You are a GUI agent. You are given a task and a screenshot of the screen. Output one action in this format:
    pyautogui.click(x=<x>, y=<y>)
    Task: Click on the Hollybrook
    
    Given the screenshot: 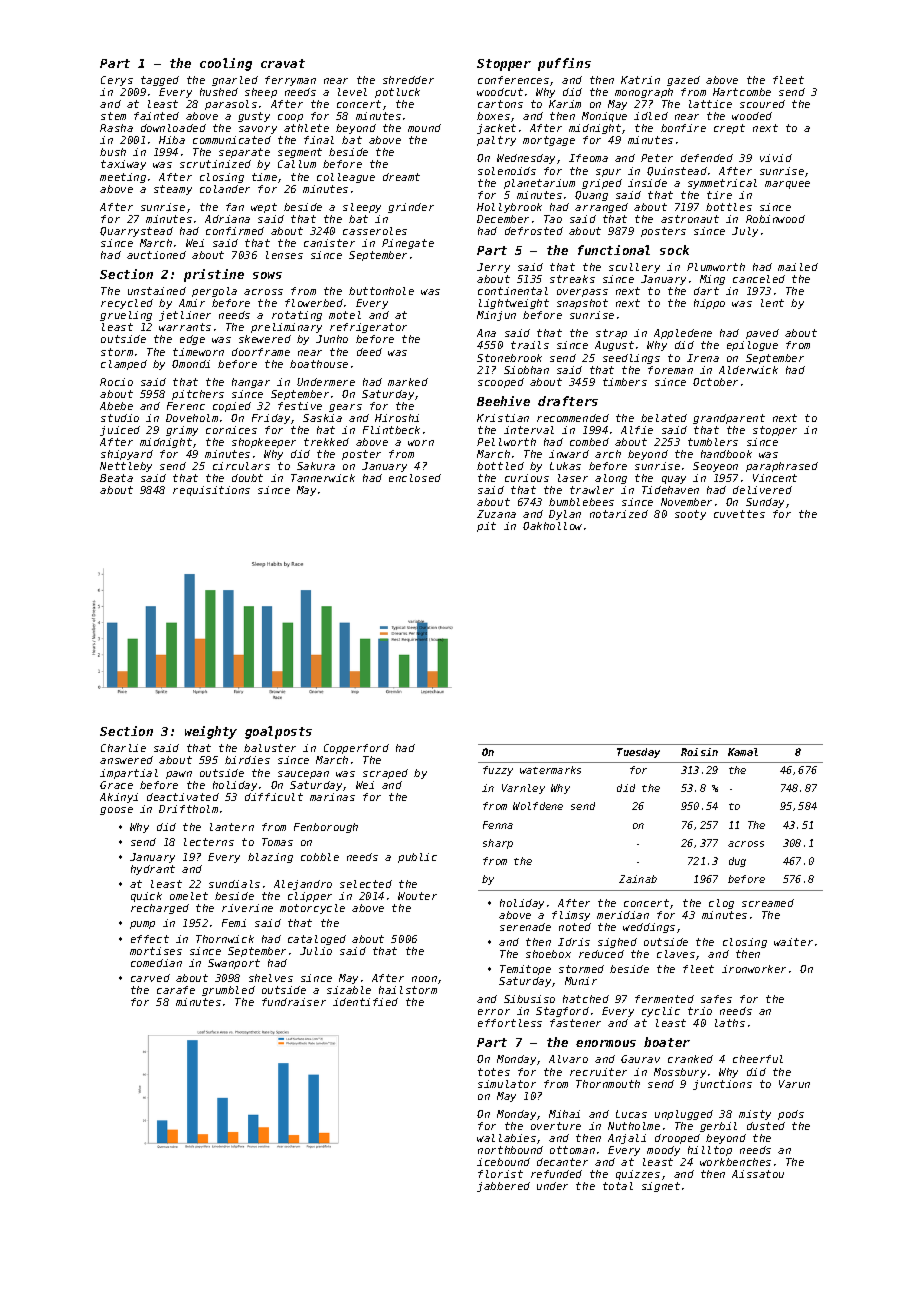 What is the action you would take?
    pyautogui.click(x=509, y=208)
